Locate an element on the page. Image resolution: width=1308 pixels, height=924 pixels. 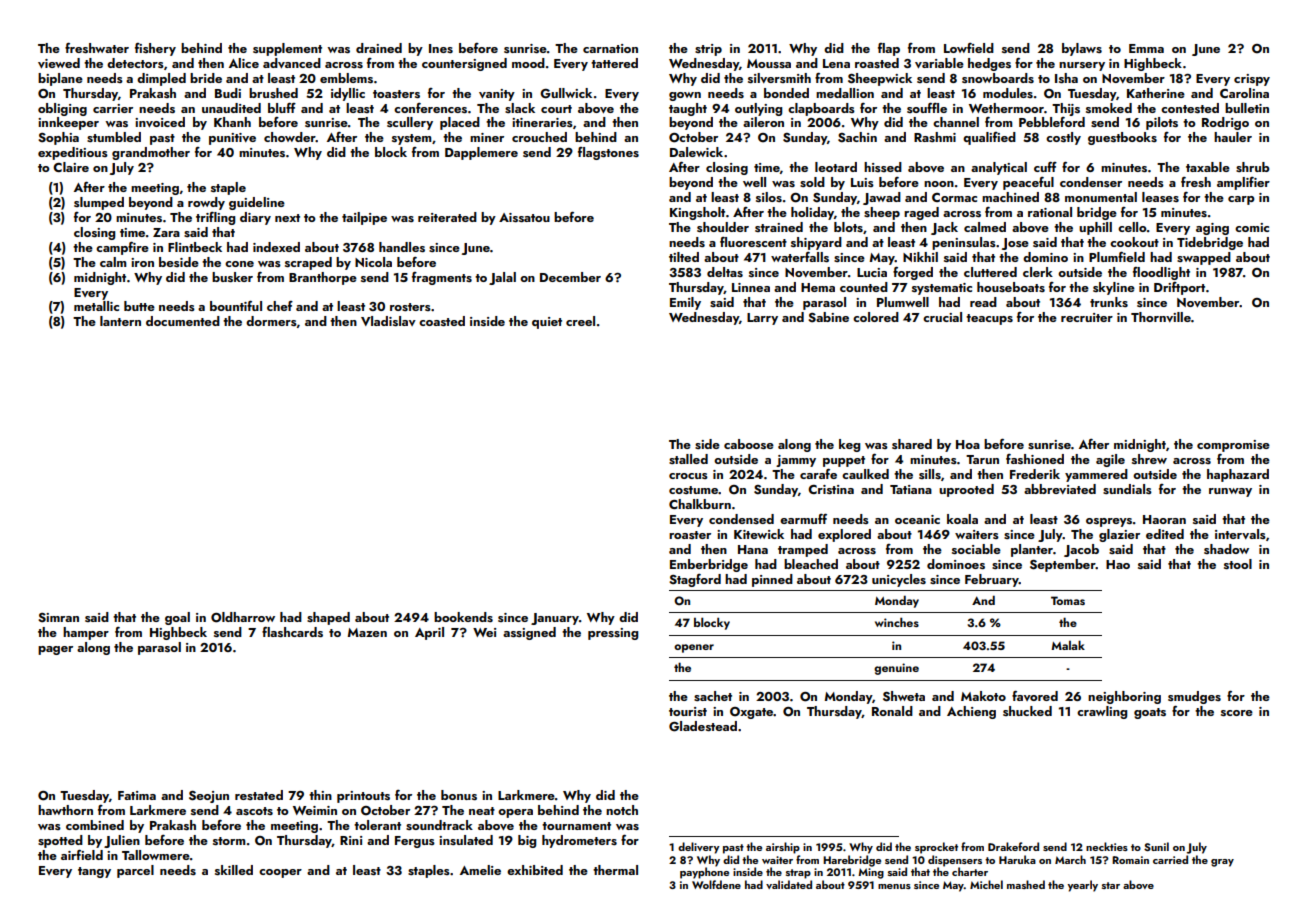
diary is located at coordinates (255, 218).
